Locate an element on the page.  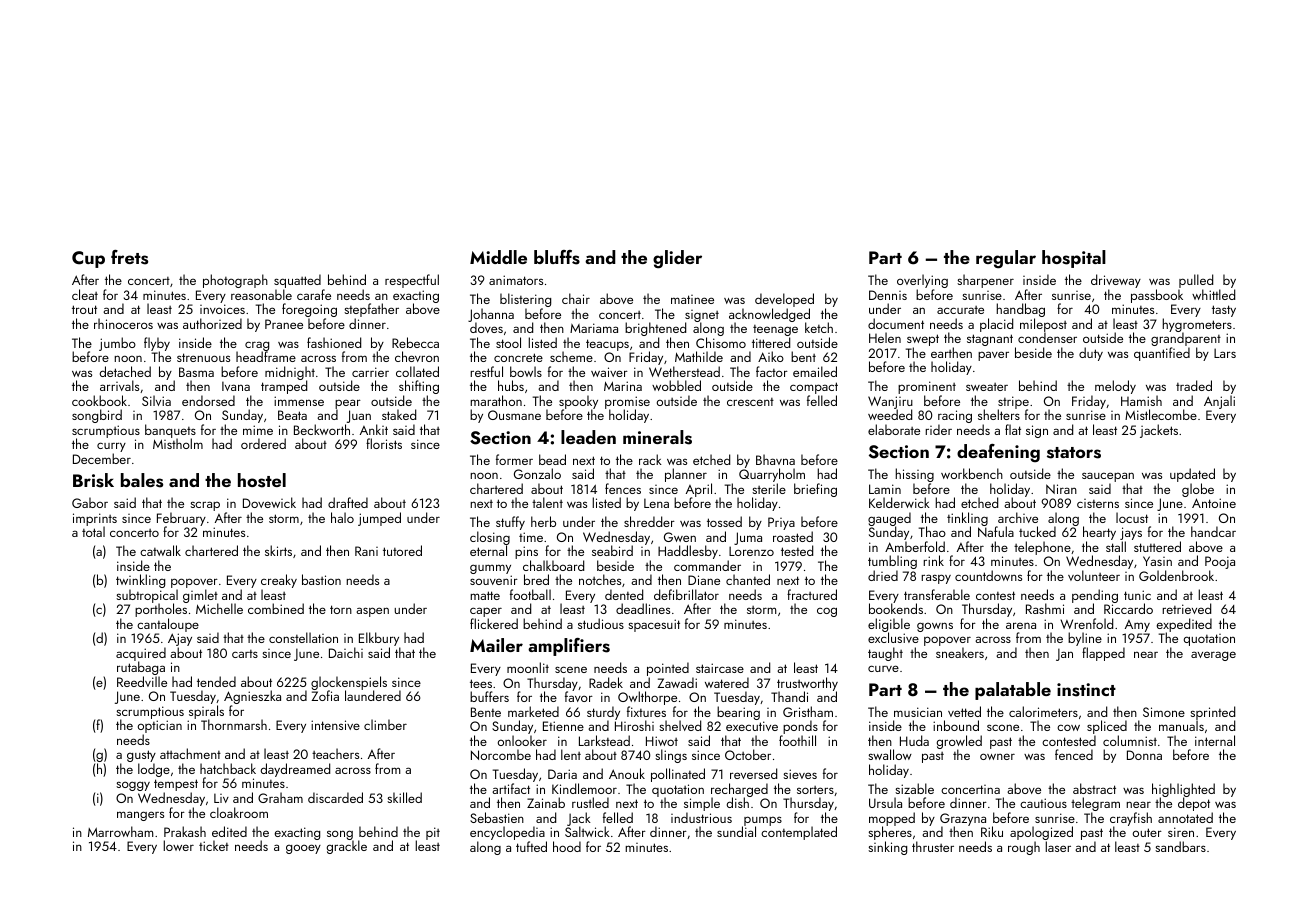
Riccardo is located at coordinates (1128, 609).
